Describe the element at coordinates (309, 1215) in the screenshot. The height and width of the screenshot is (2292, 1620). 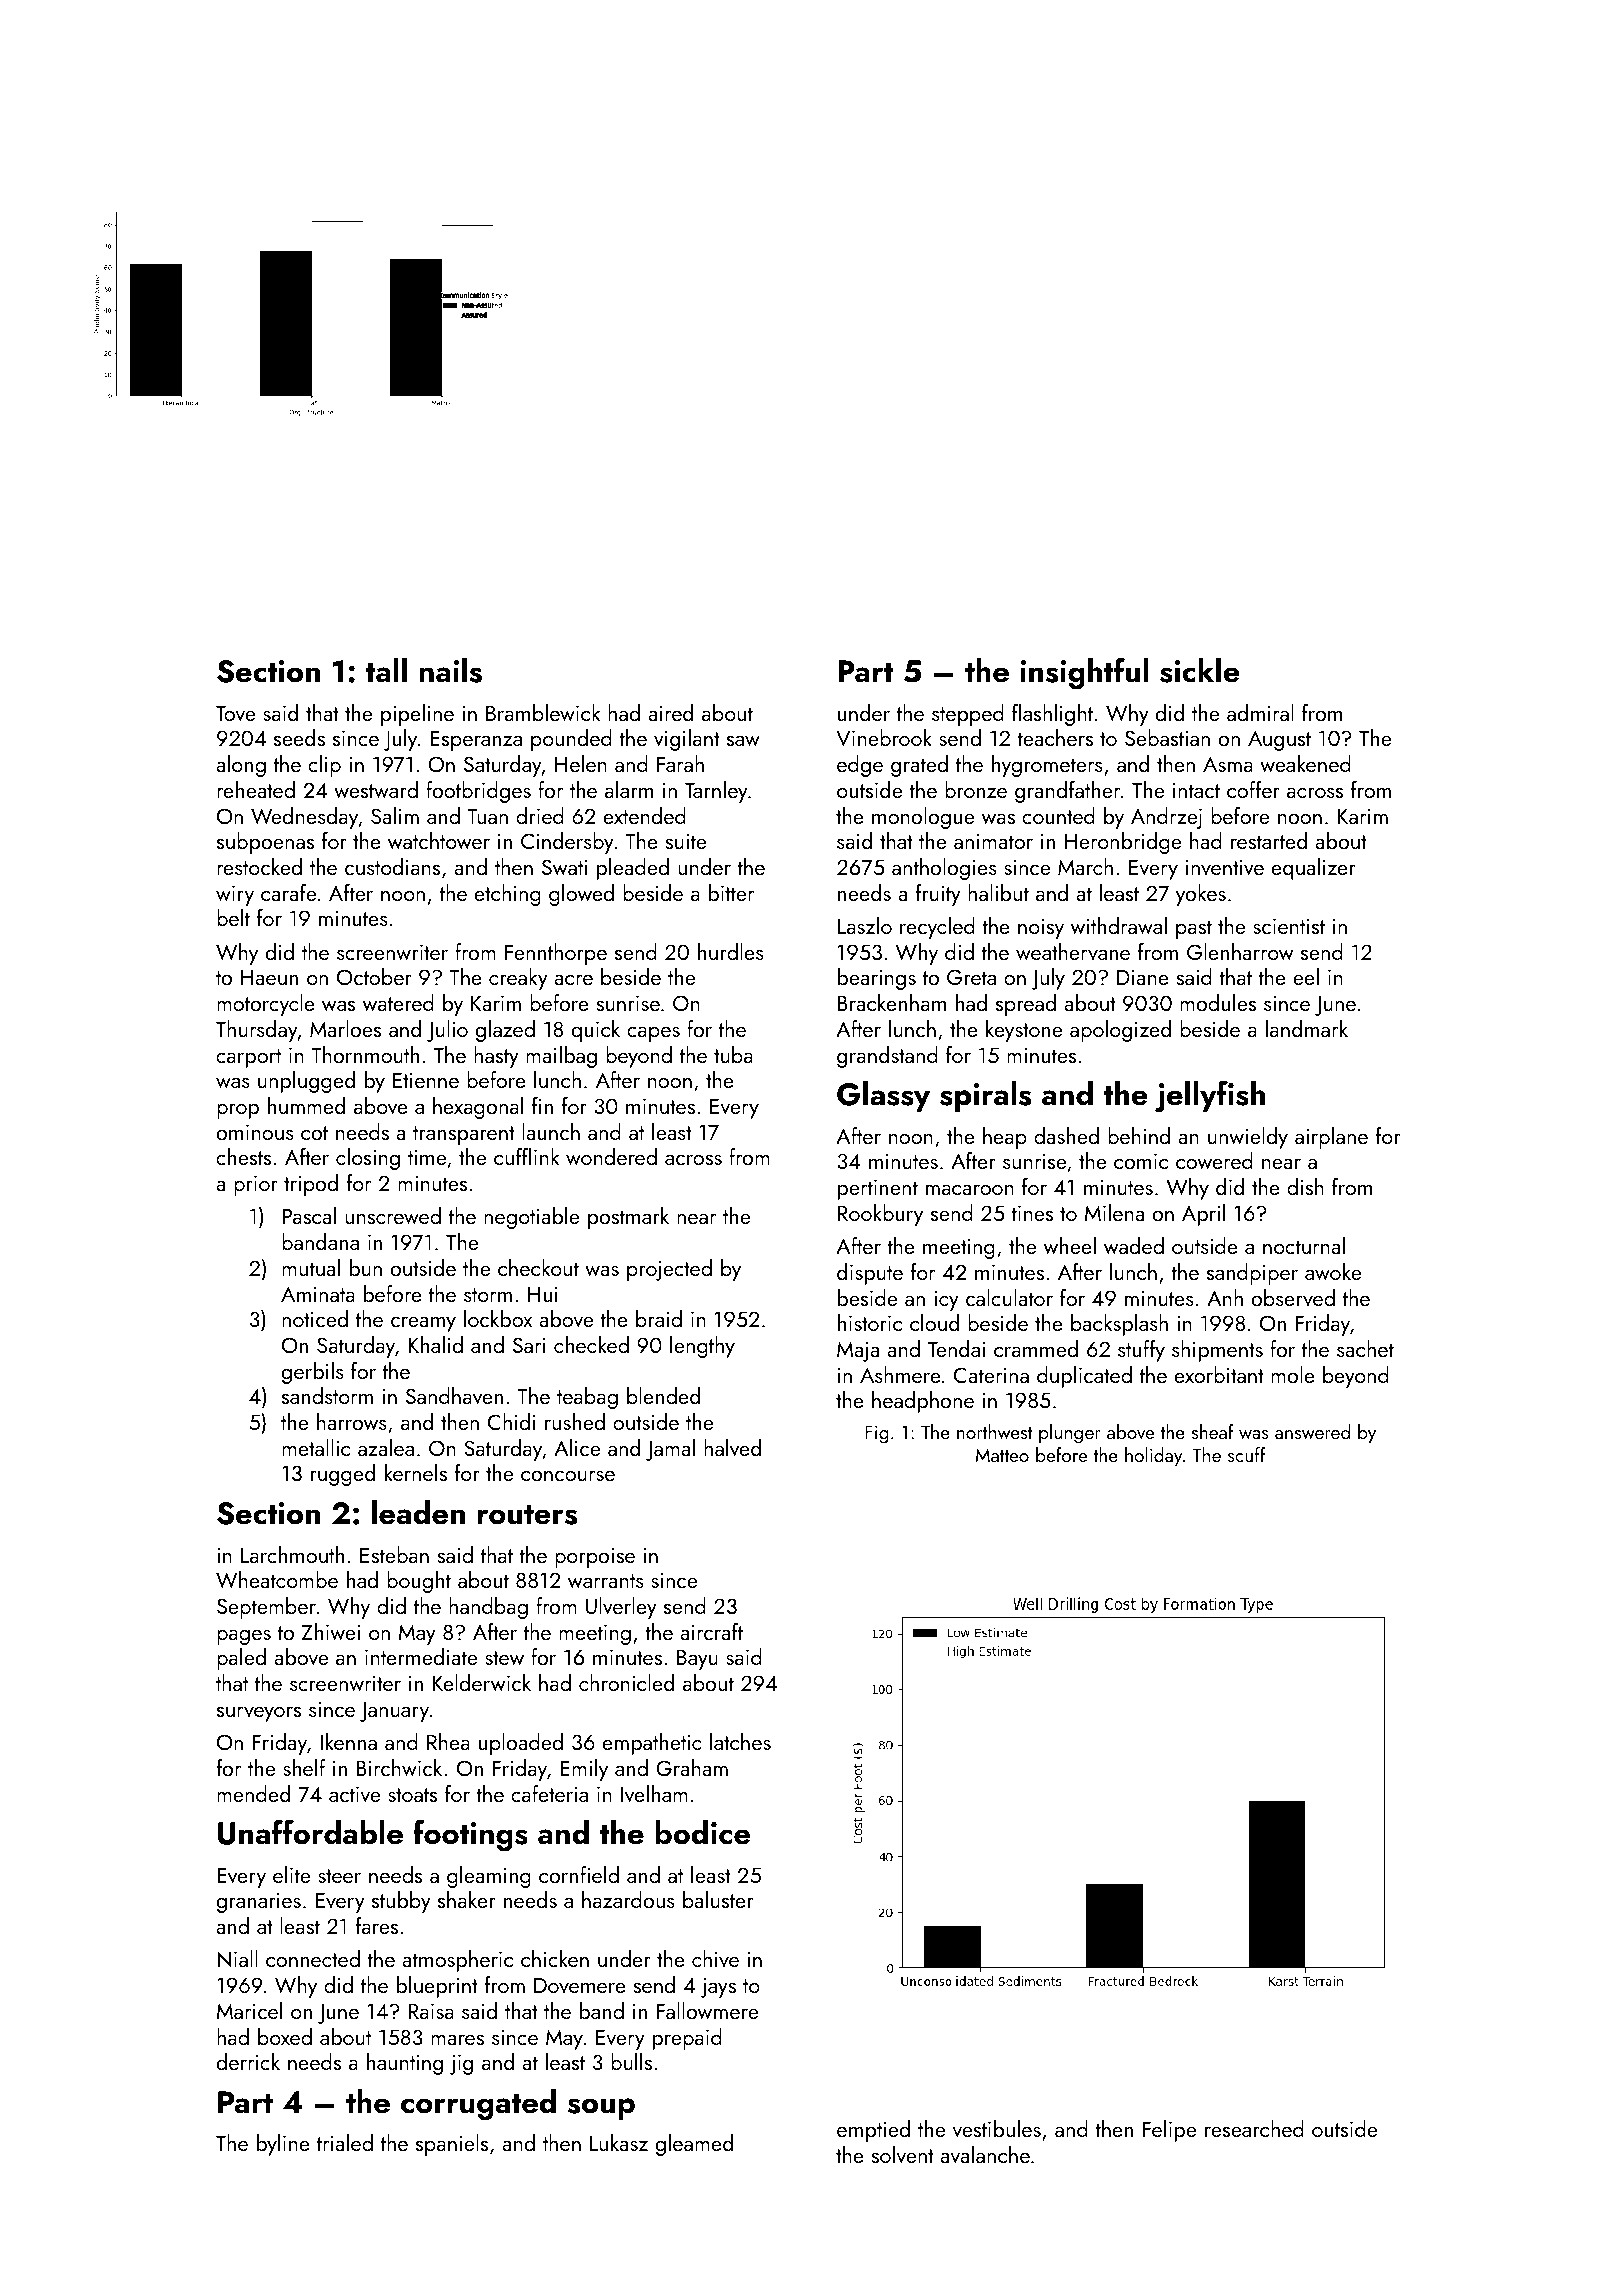
I see `Pascal` at that location.
